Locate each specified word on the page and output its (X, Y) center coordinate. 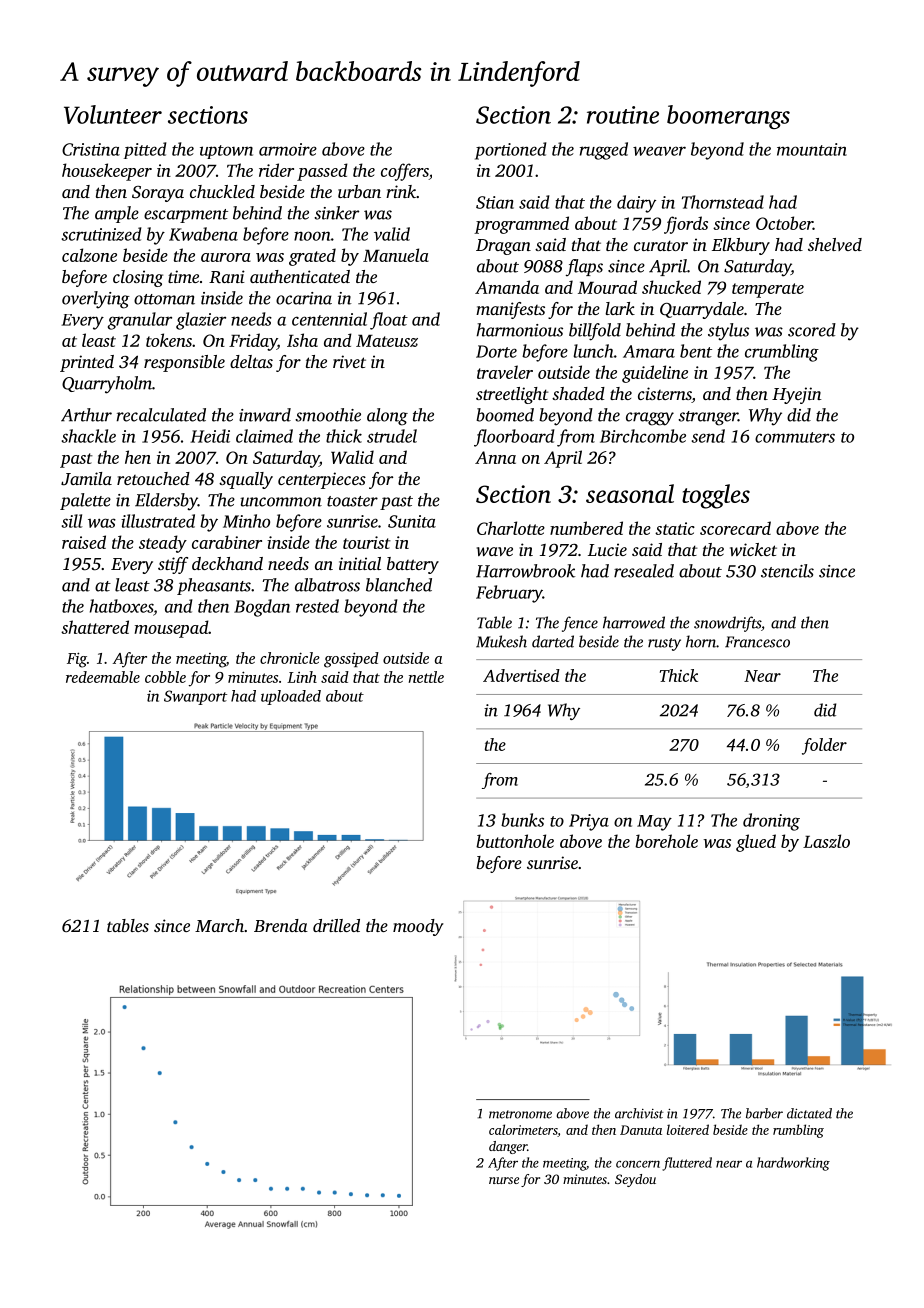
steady (163, 544)
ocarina (304, 298)
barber (764, 1113)
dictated (809, 1113)
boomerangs (728, 117)
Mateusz (387, 341)
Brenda (281, 925)
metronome (520, 1114)
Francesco (757, 642)
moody (418, 927)
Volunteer (113, 114)
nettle (426, 677)
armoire (288, 149)
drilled (336, 925)
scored (812, 330)
